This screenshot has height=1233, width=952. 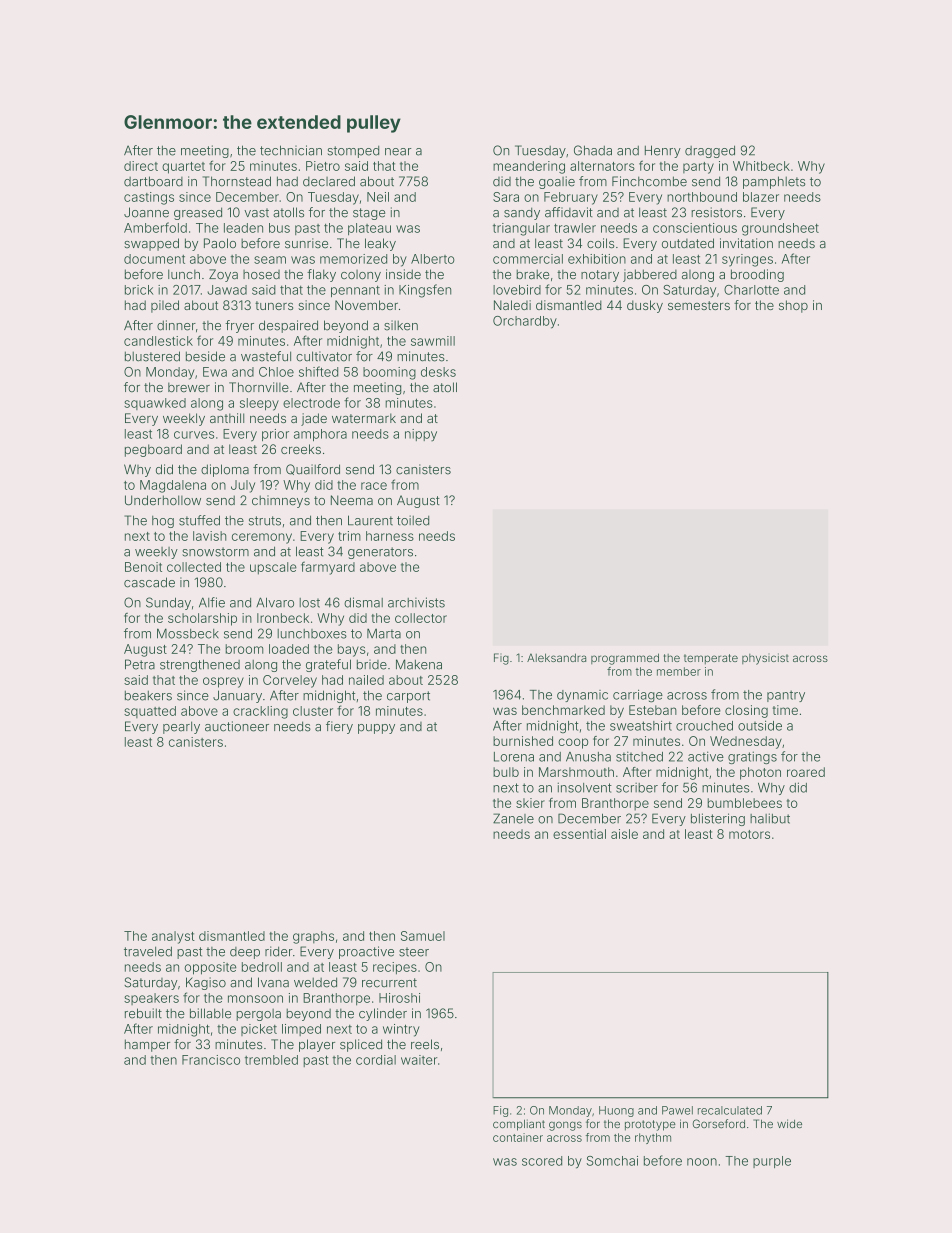 What do you see at coordinates (141, 166) in the screenshot?
I see `direct` at bounding box center [141, 166].
